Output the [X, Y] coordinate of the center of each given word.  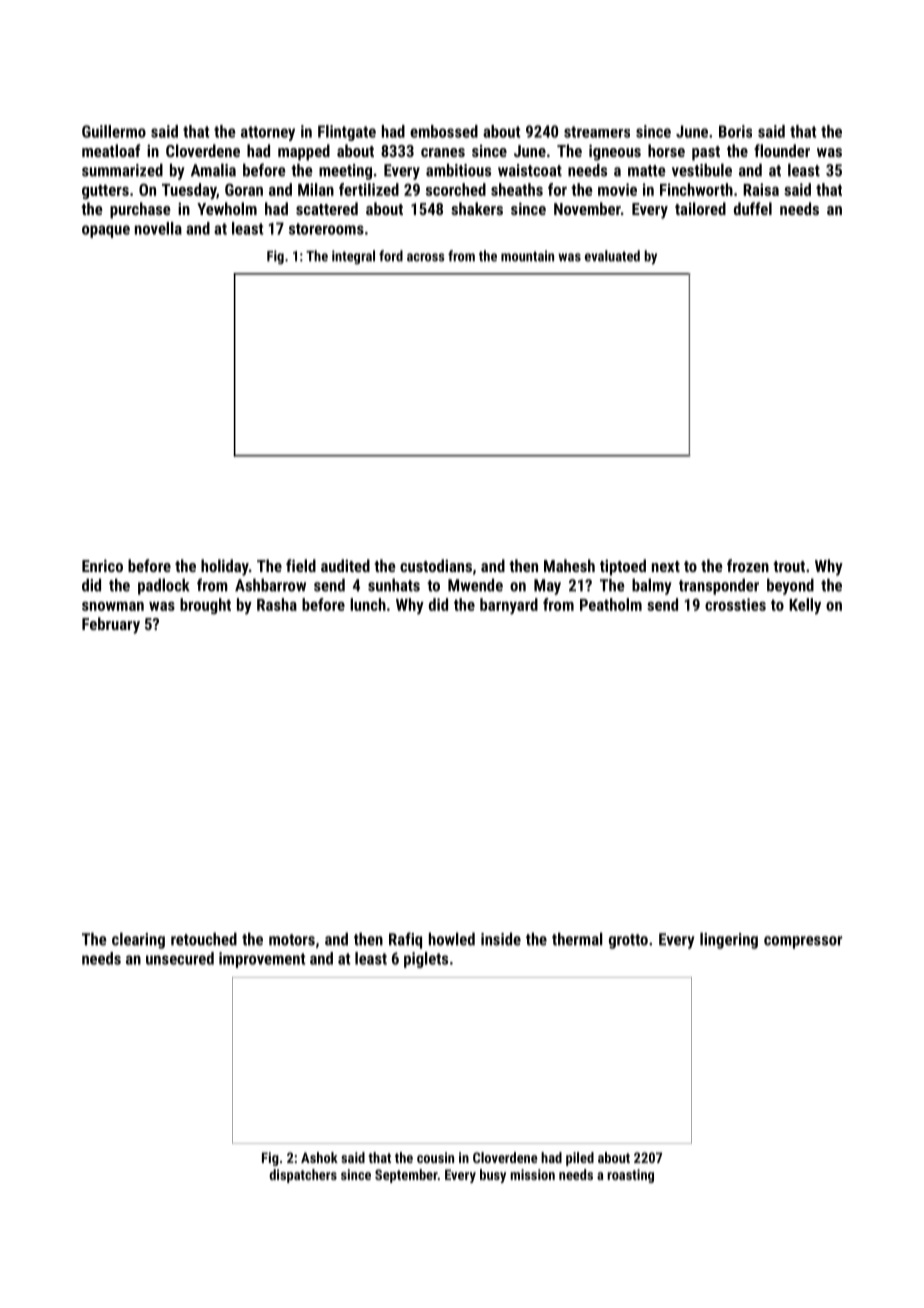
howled [452, 939]
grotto [628, 941]
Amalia [213, 170]
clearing [138, 940]
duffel [753, 208]
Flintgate [347, 133]
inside [501, 939]
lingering [729, 940]
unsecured [180, 958]
